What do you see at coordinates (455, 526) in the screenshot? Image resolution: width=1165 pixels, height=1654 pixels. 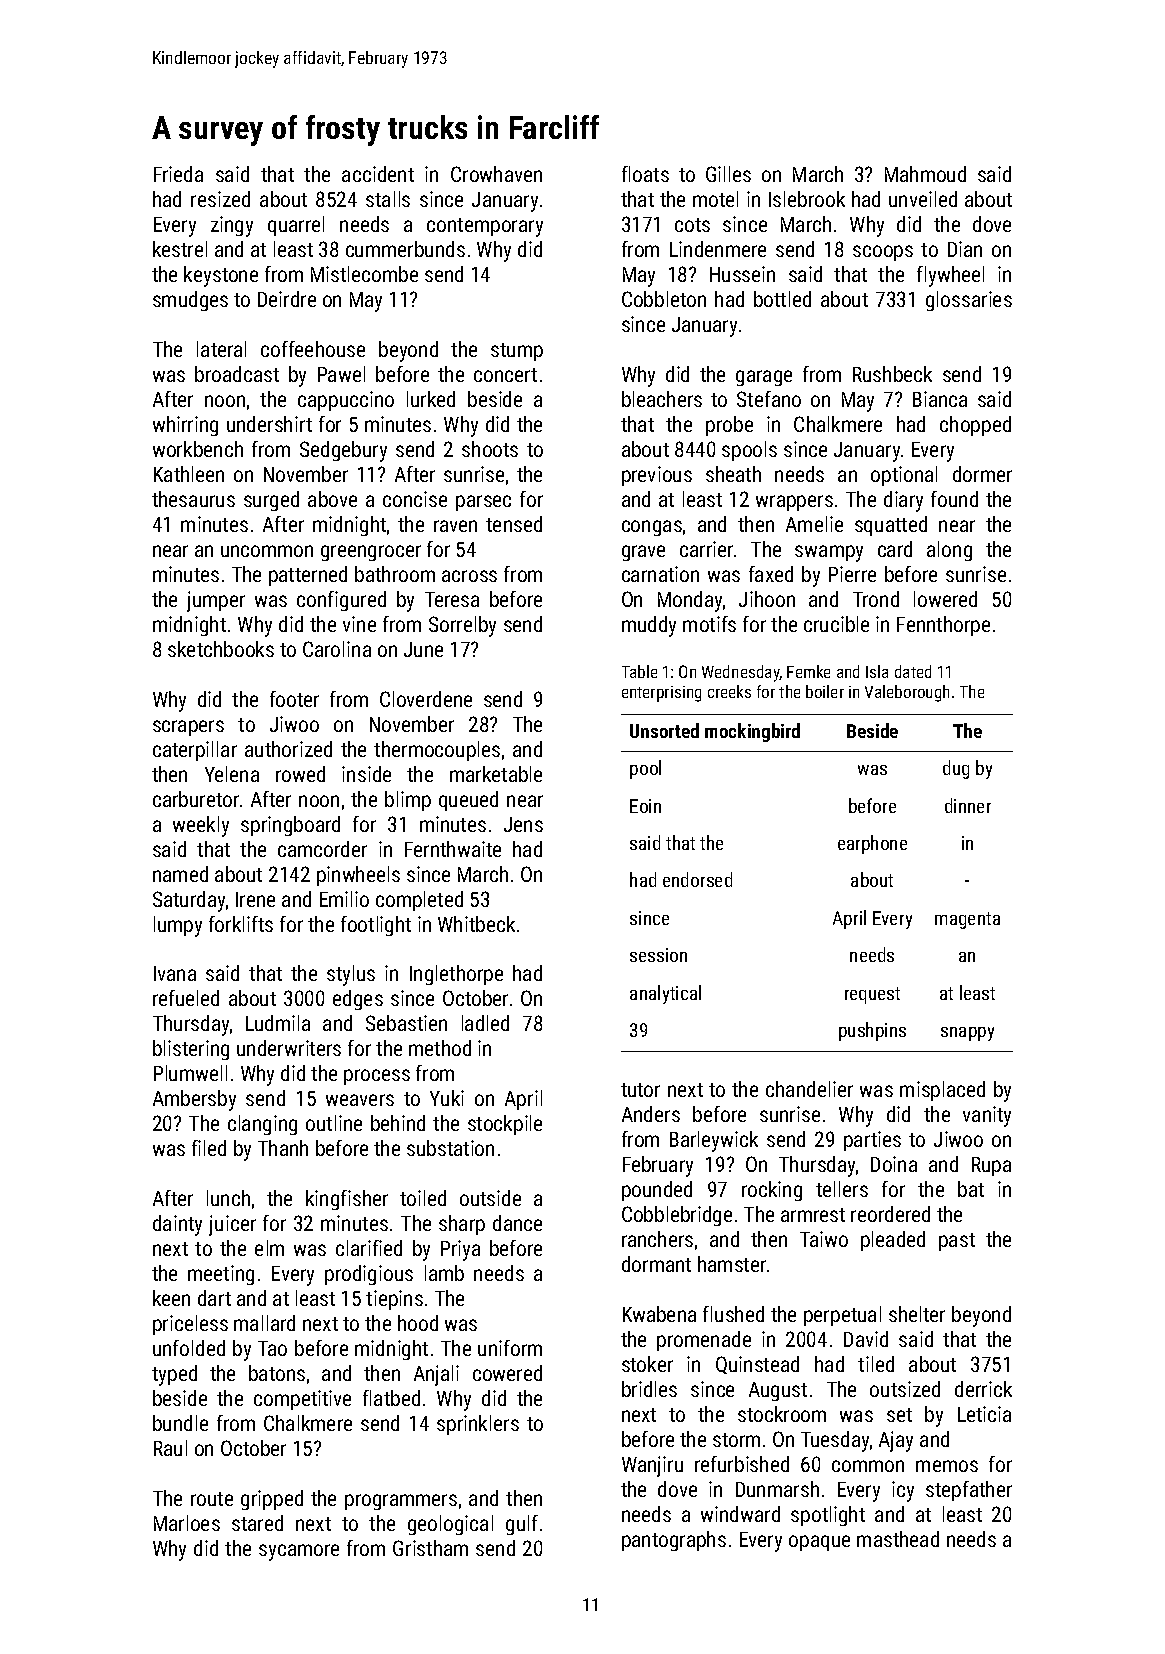 I see `raven` at bounding box center [455, 526].
